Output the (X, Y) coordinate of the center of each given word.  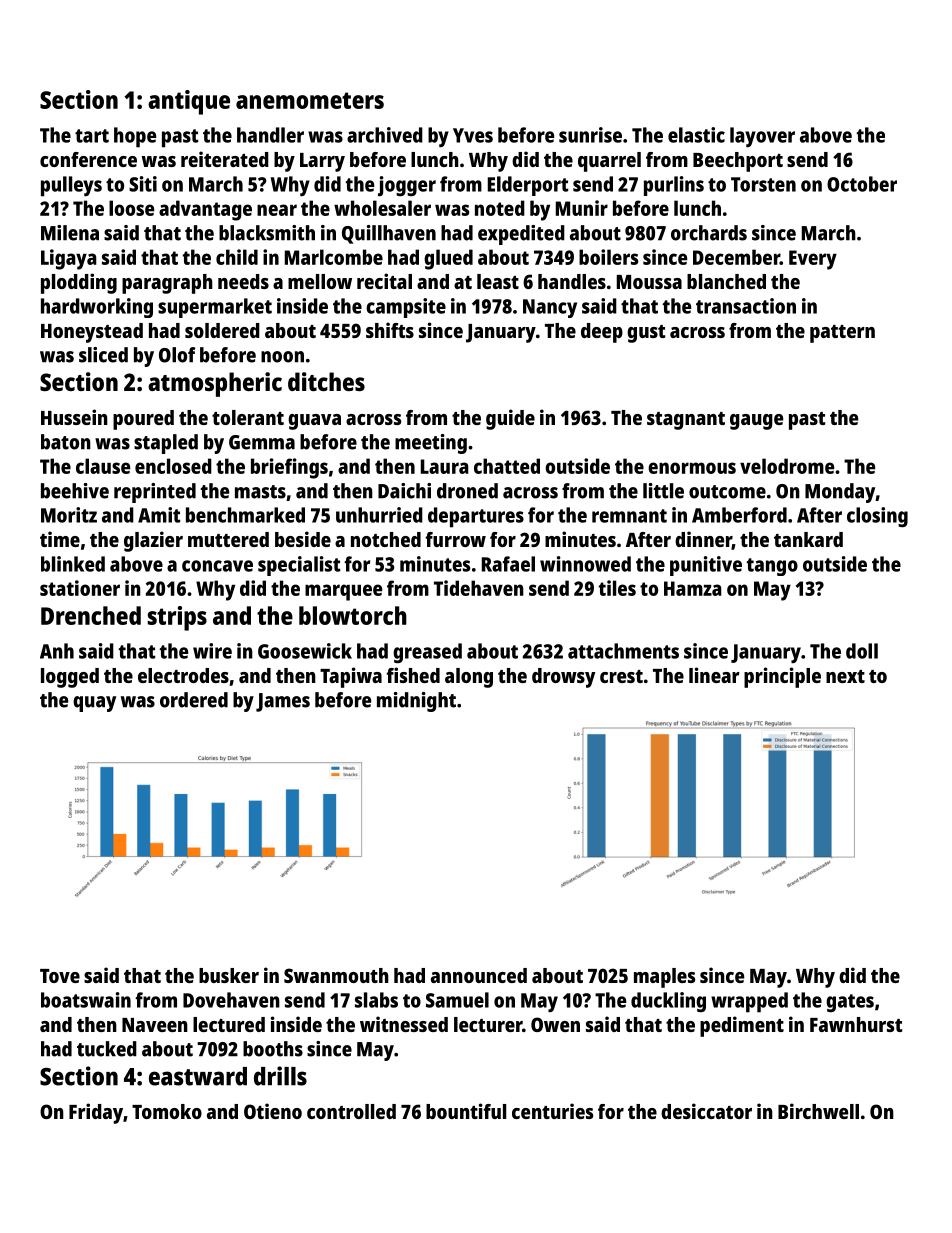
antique (189, 102)
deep (602, 333)
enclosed (173, 466)
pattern (842, 334)
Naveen (155, 1025)
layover (762, 137)
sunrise (590, 135)
